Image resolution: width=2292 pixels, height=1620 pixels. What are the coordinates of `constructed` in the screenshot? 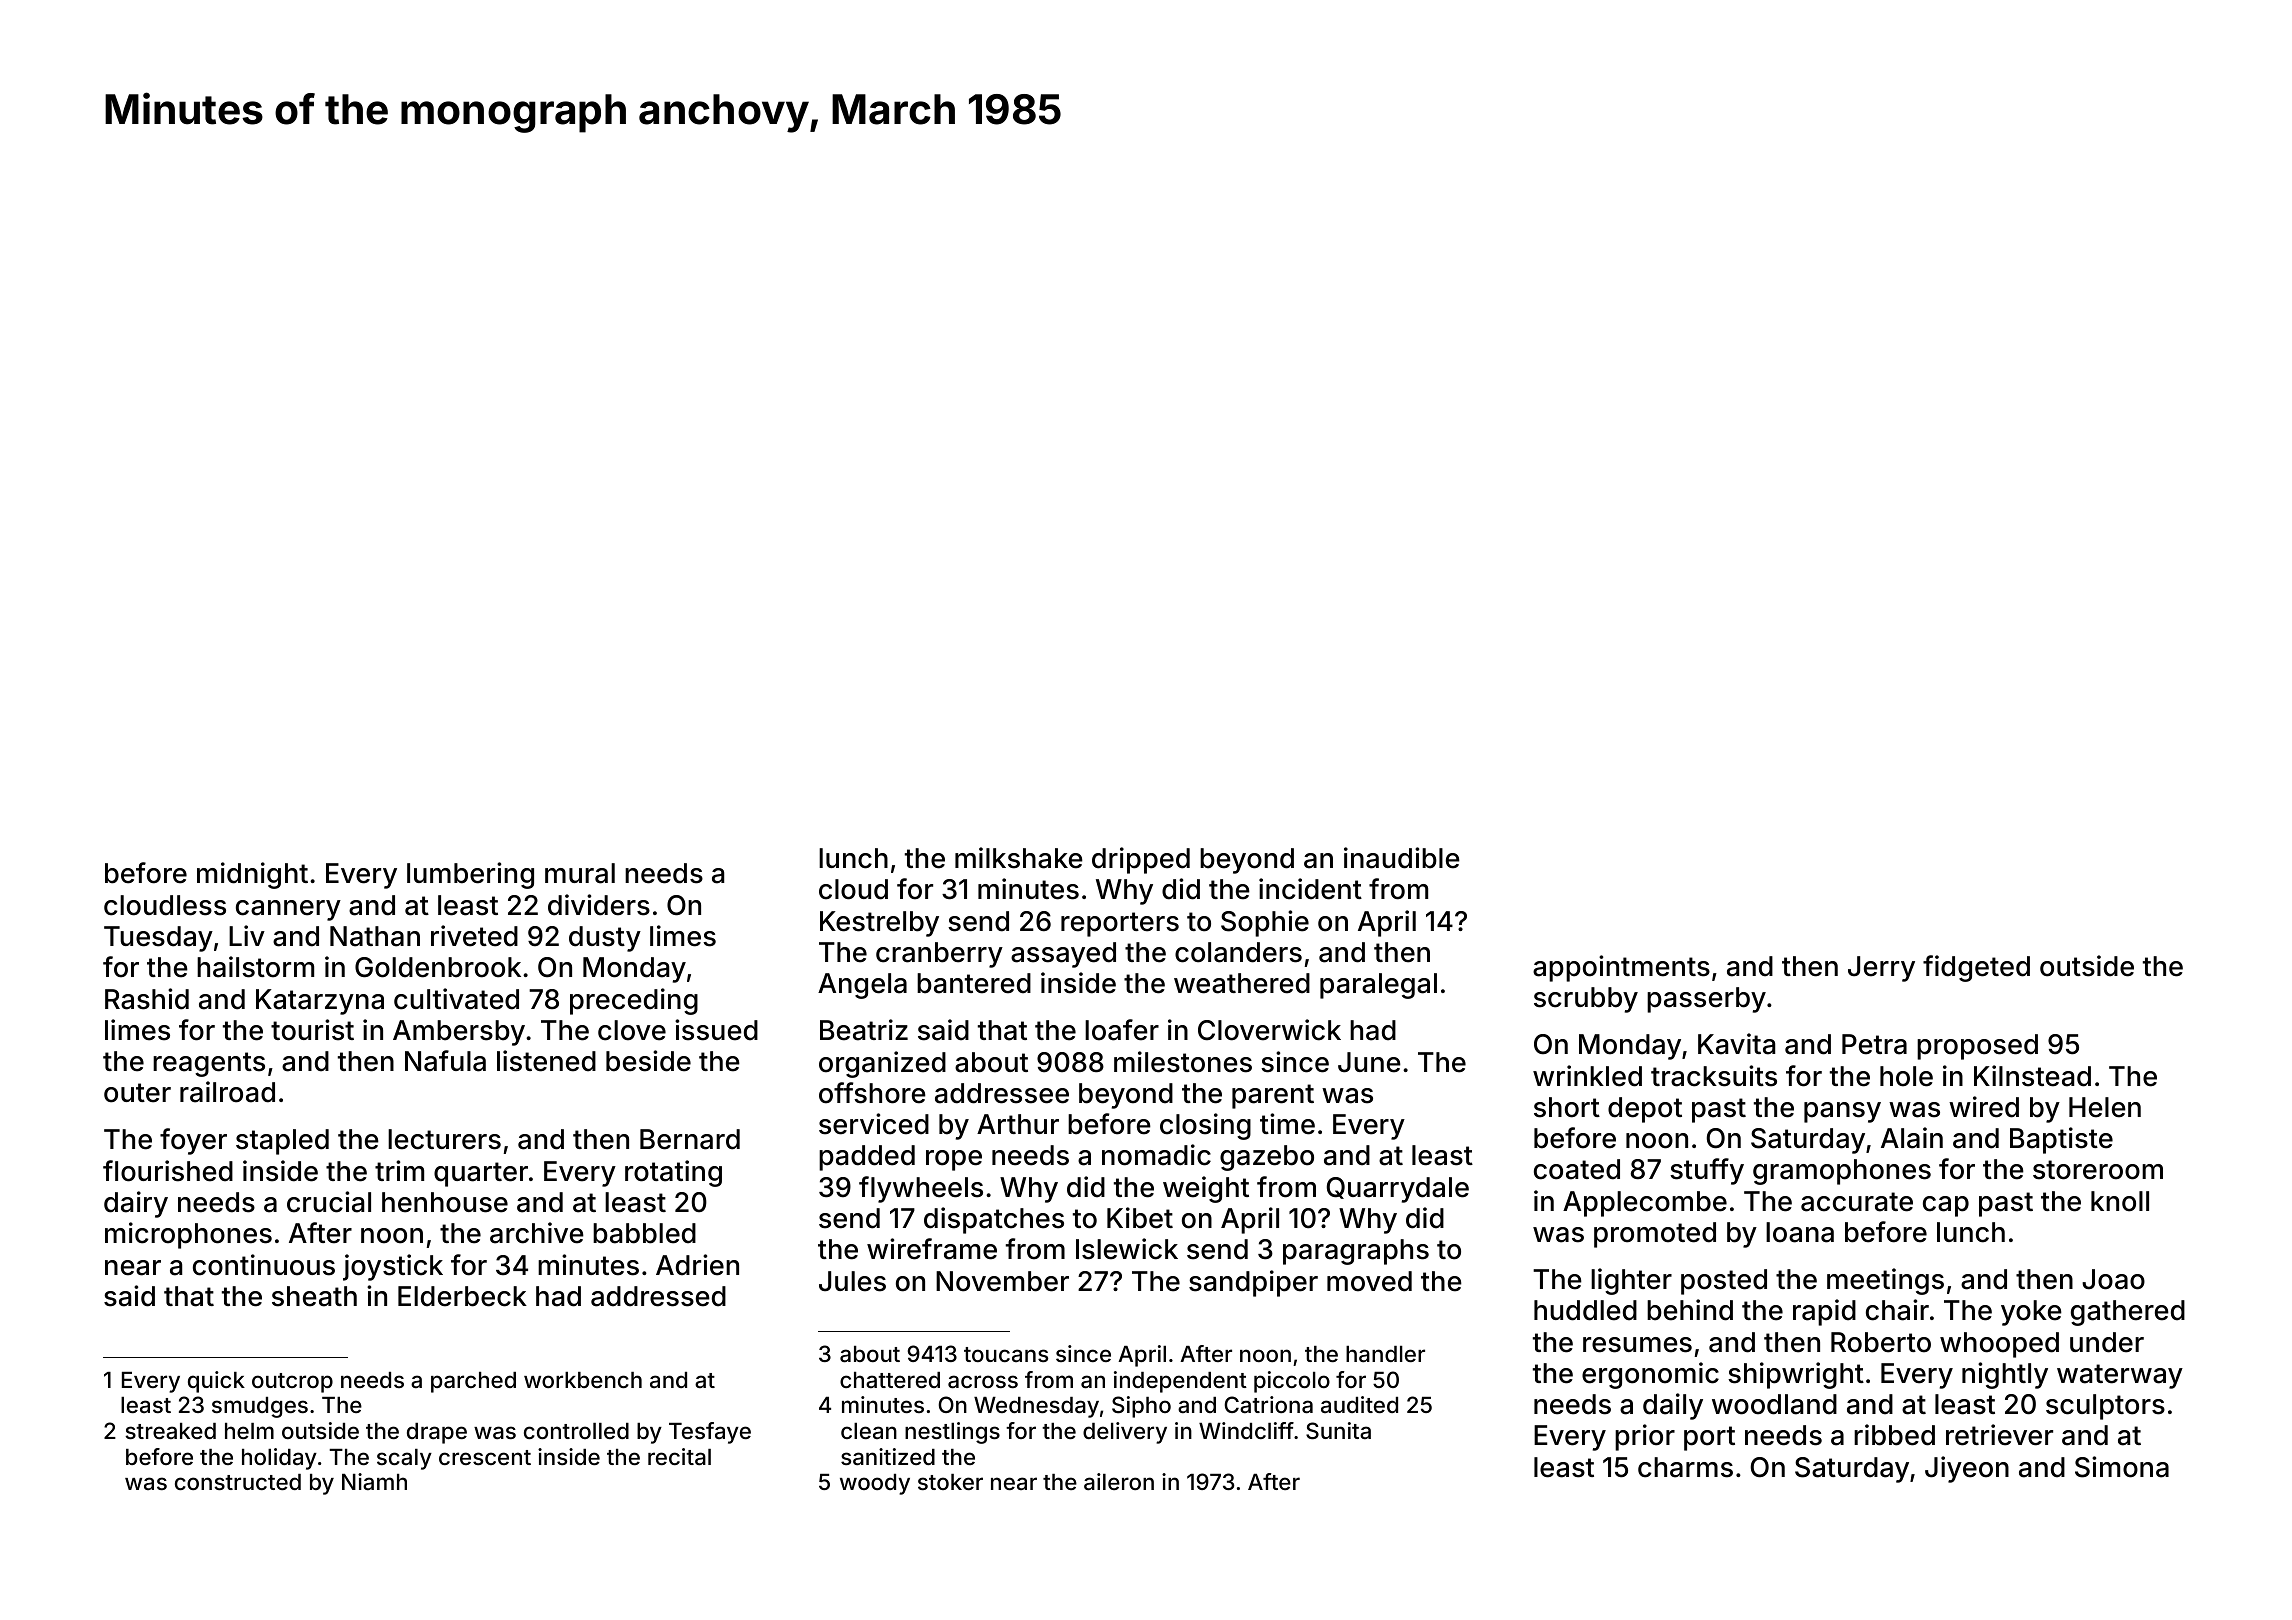 It's located at (238, 1482).
